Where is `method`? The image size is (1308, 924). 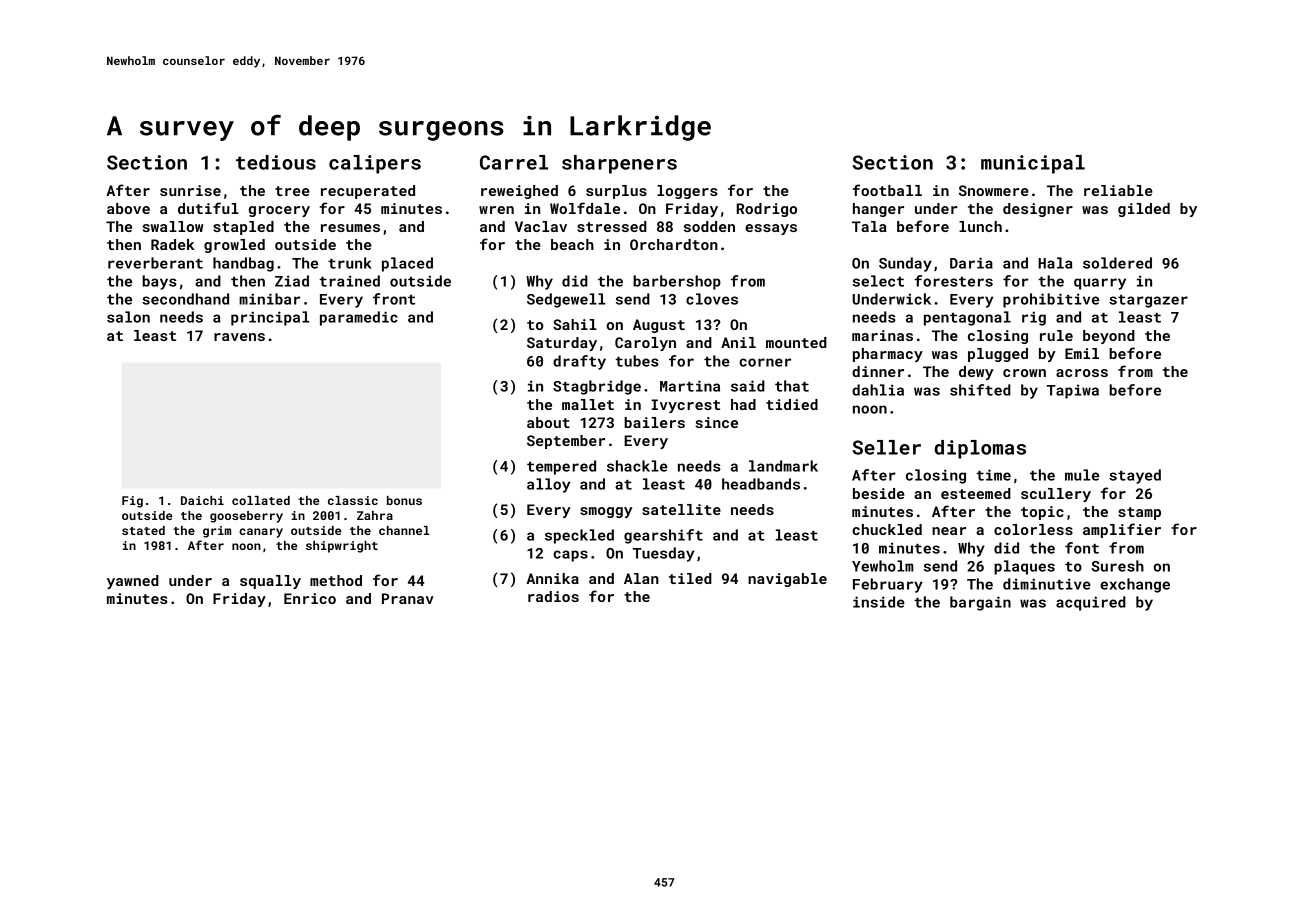
method is located at coordinates (336, 580).
